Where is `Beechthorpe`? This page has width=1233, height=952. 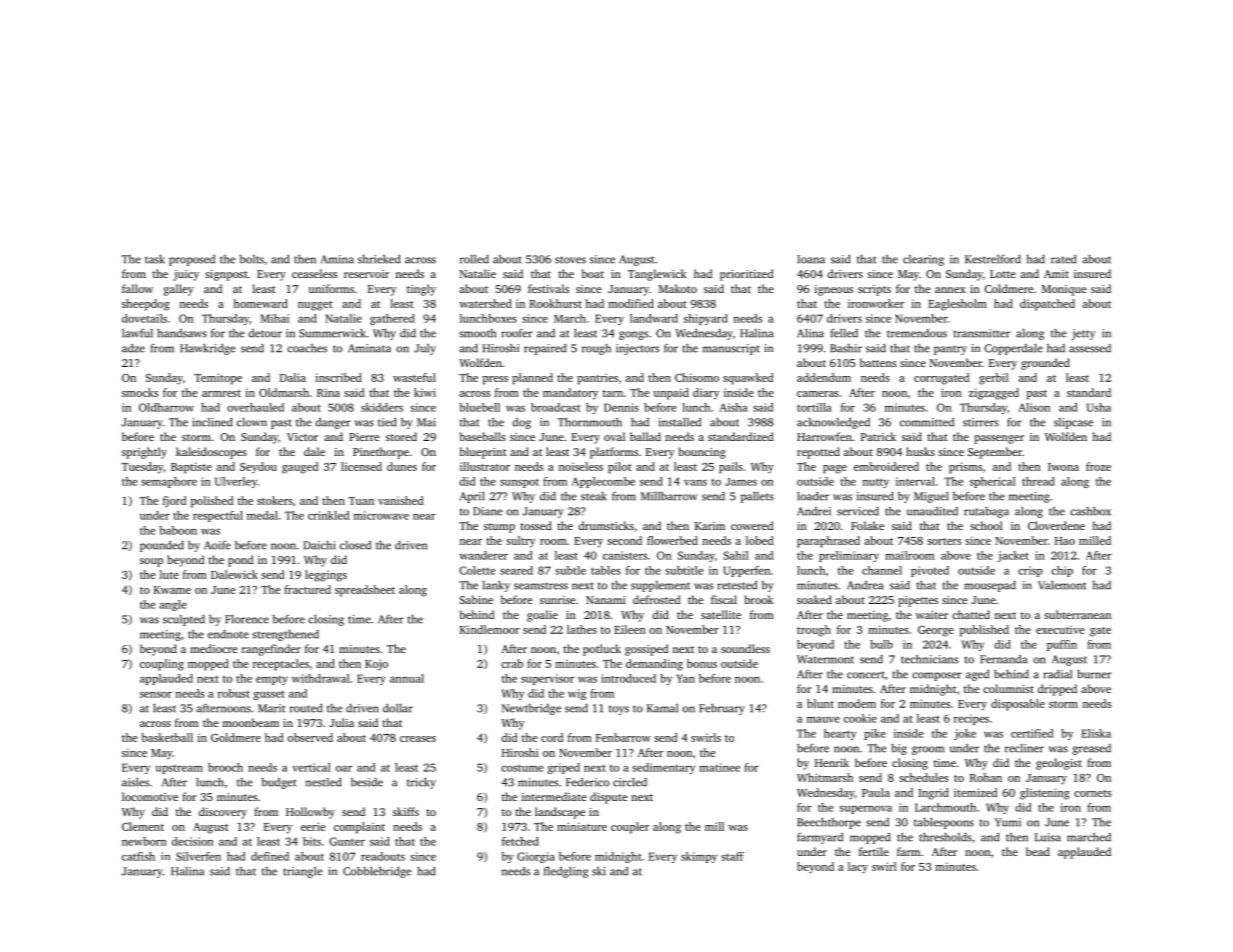
Beechthorpe is located at coordinates (829, 823).
